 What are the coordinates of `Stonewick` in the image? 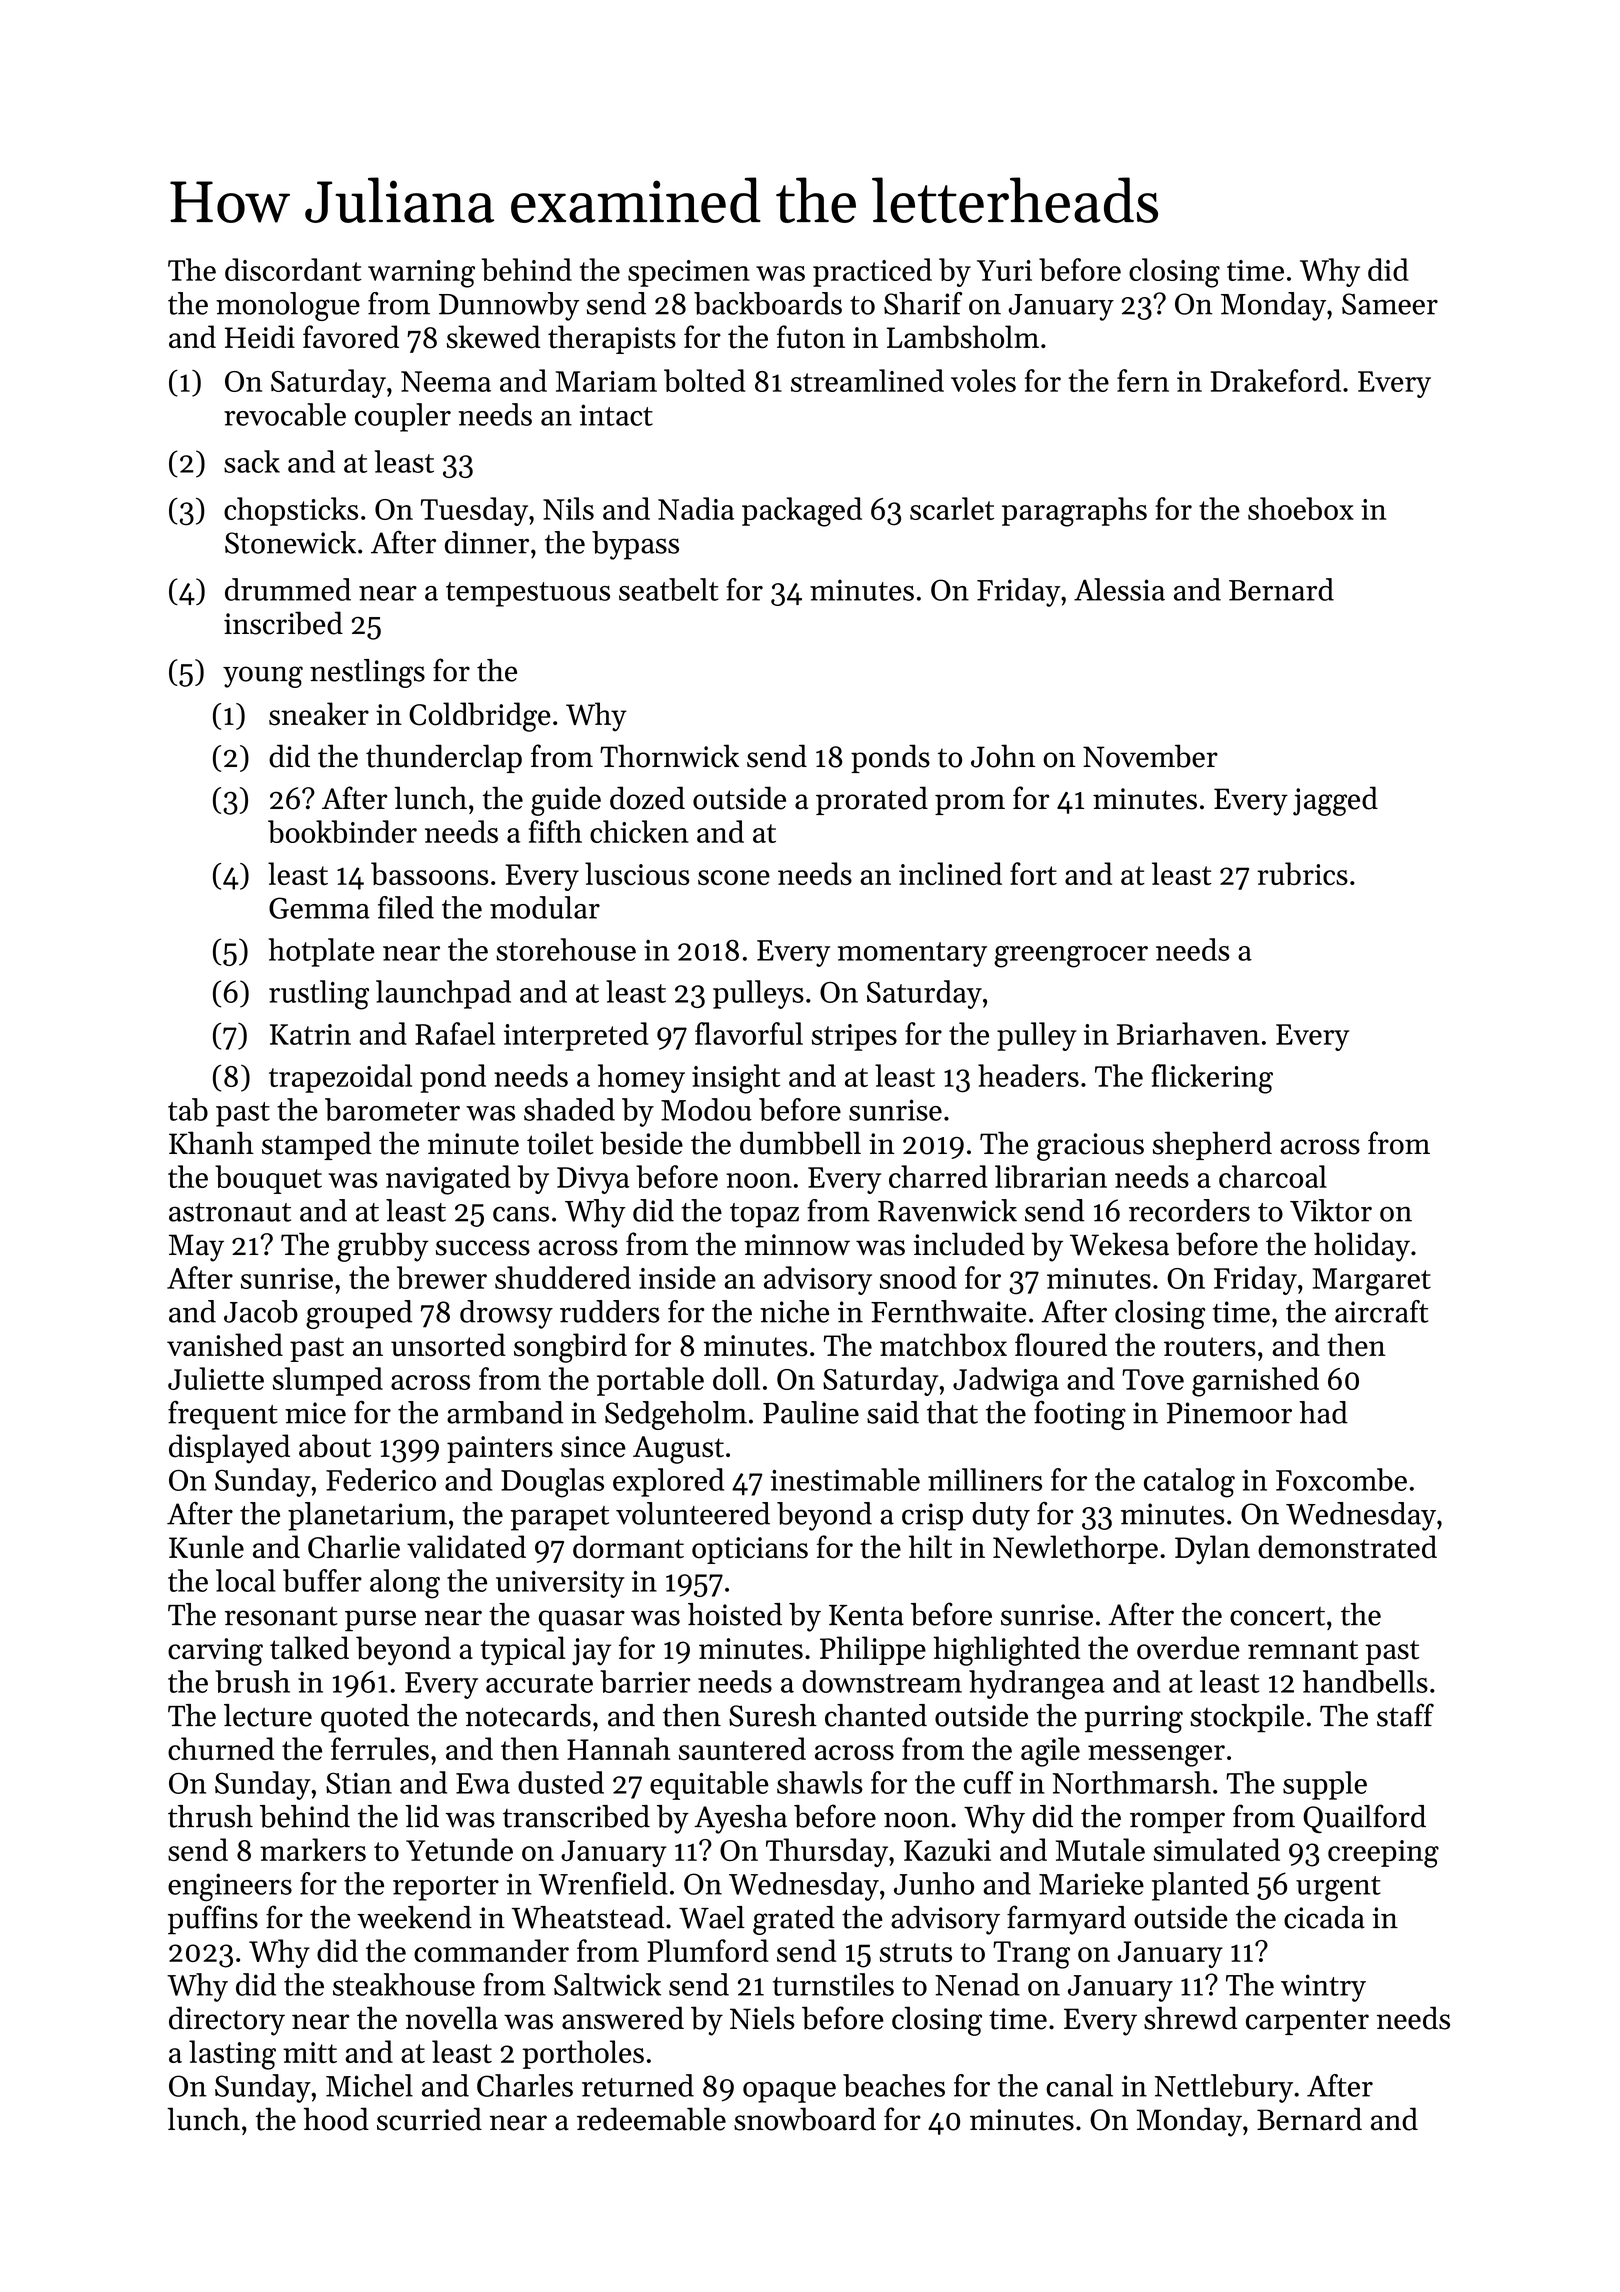 It's located at (290, 542).
